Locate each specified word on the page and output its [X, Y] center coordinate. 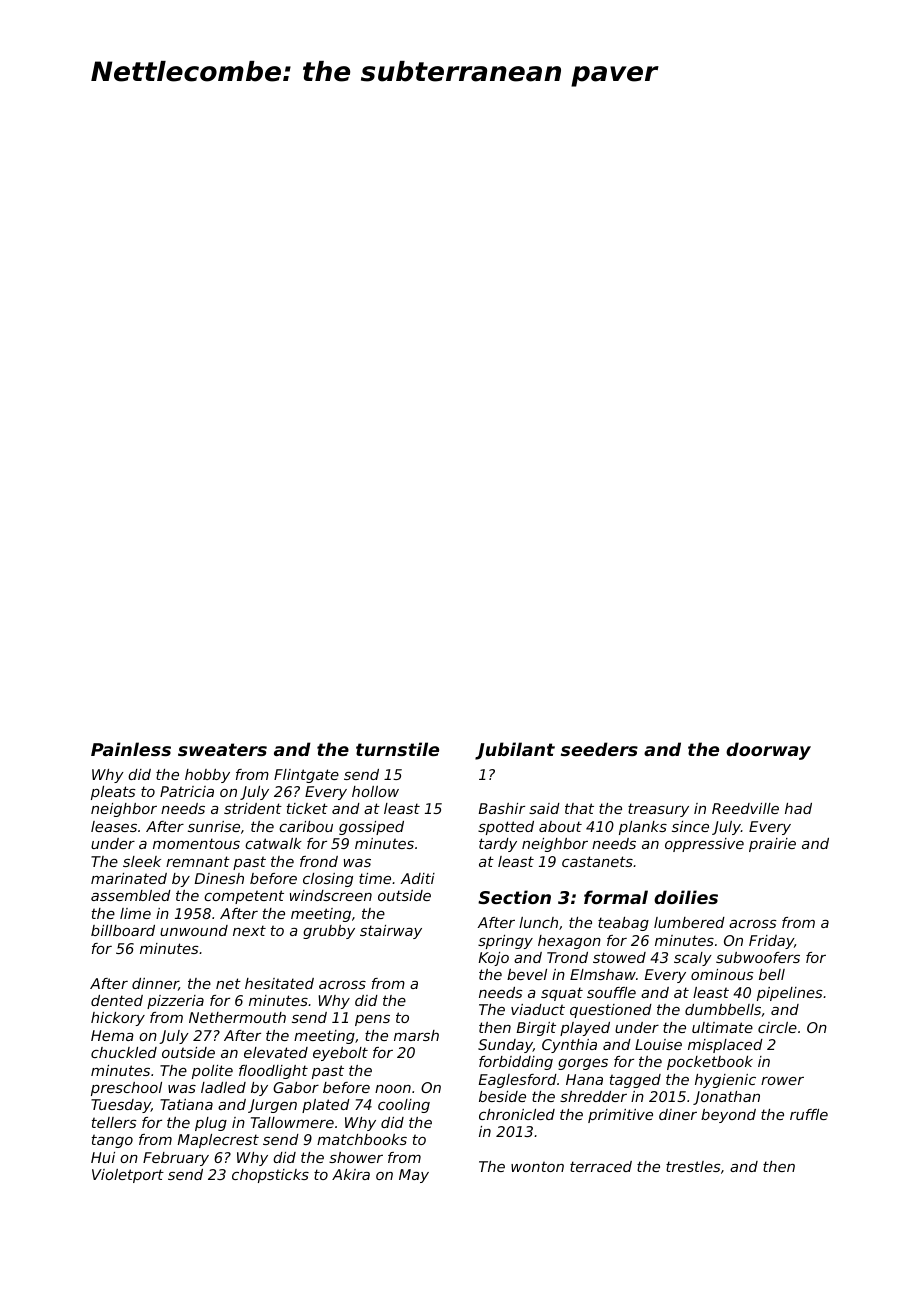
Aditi [418, 878]
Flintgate [306, 776]
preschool [126, 1089]
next [249, 930]
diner [678, 1114]
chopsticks [270, 1176]
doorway [768, 751]
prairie [772, 845]
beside [502, 1096]
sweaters [222, 749]
